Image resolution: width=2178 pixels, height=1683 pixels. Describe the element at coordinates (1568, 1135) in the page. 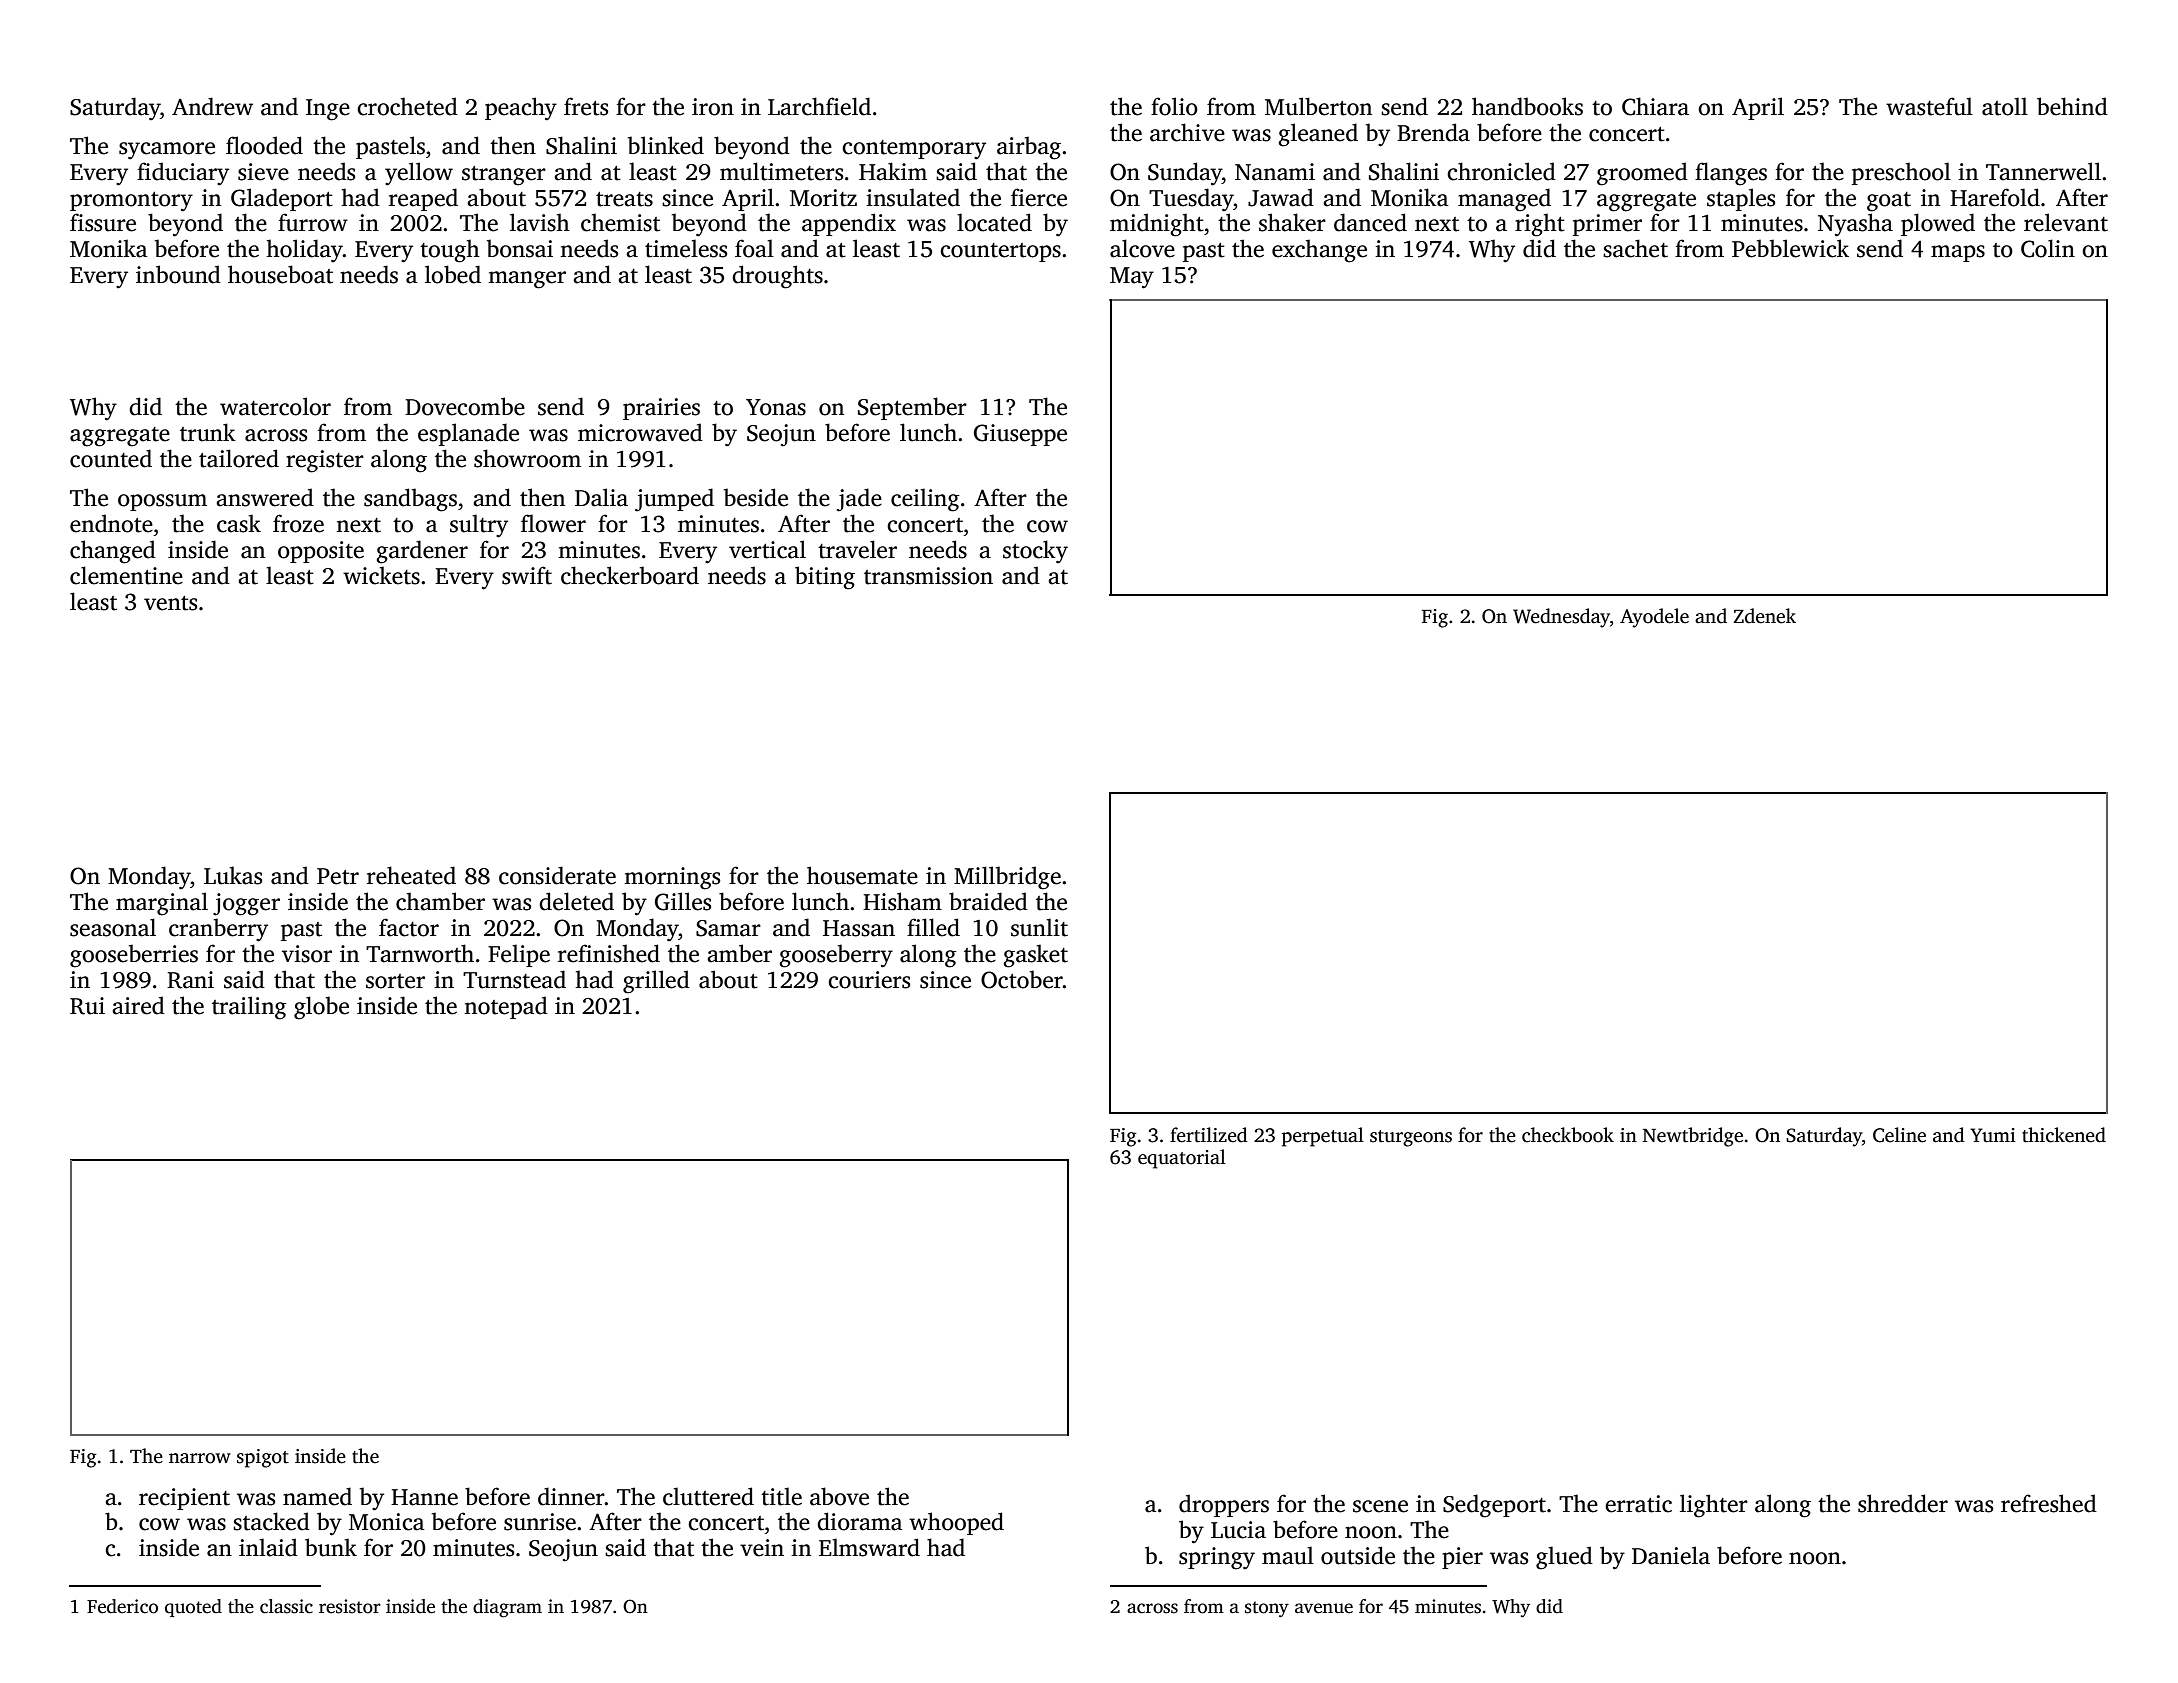

I see `checkbook` at that location.
